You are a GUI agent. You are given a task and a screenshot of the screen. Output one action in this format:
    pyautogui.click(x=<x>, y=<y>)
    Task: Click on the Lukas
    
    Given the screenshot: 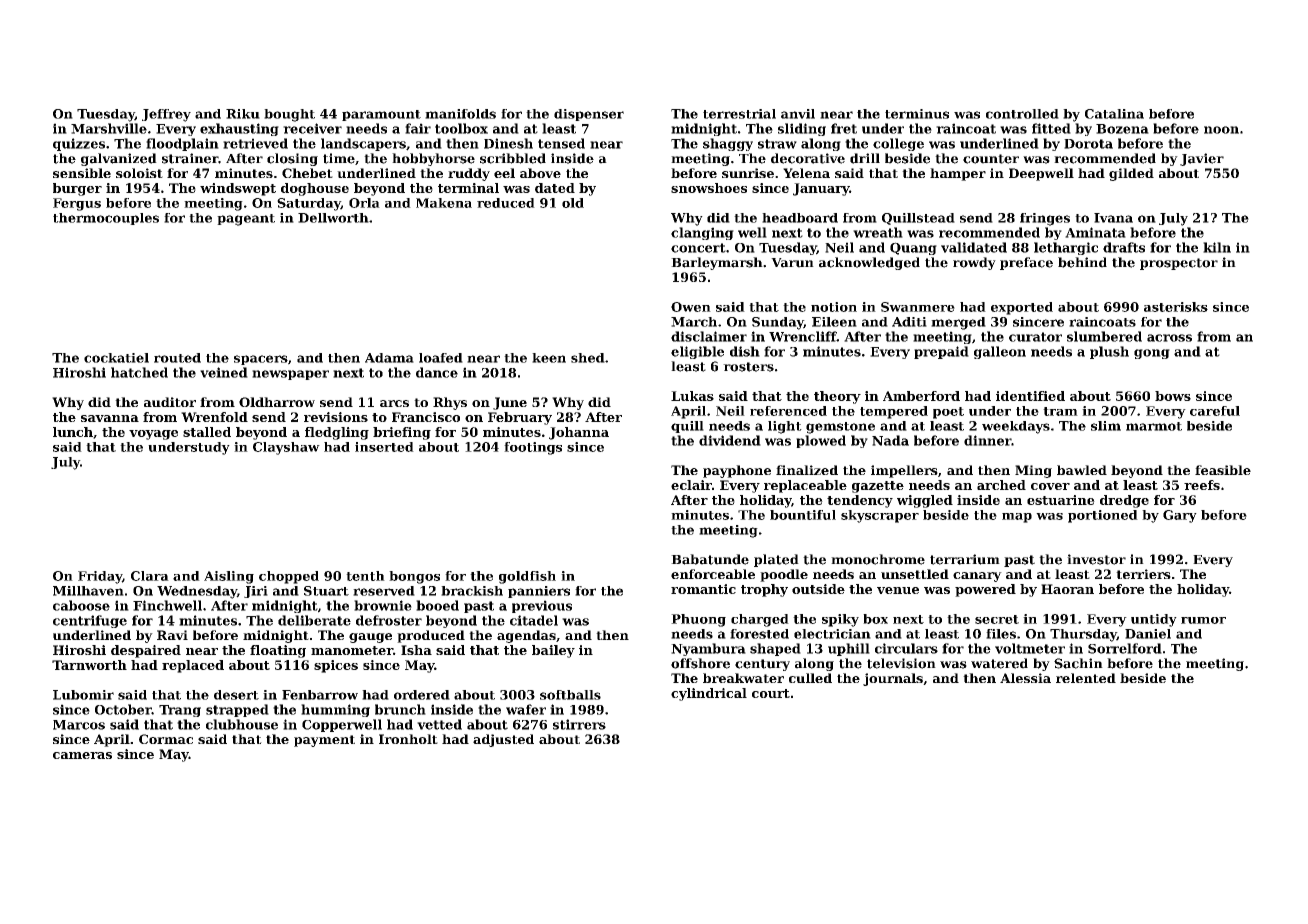 What is the action you would take?
    pyautogui.click(x=692, y=396)
